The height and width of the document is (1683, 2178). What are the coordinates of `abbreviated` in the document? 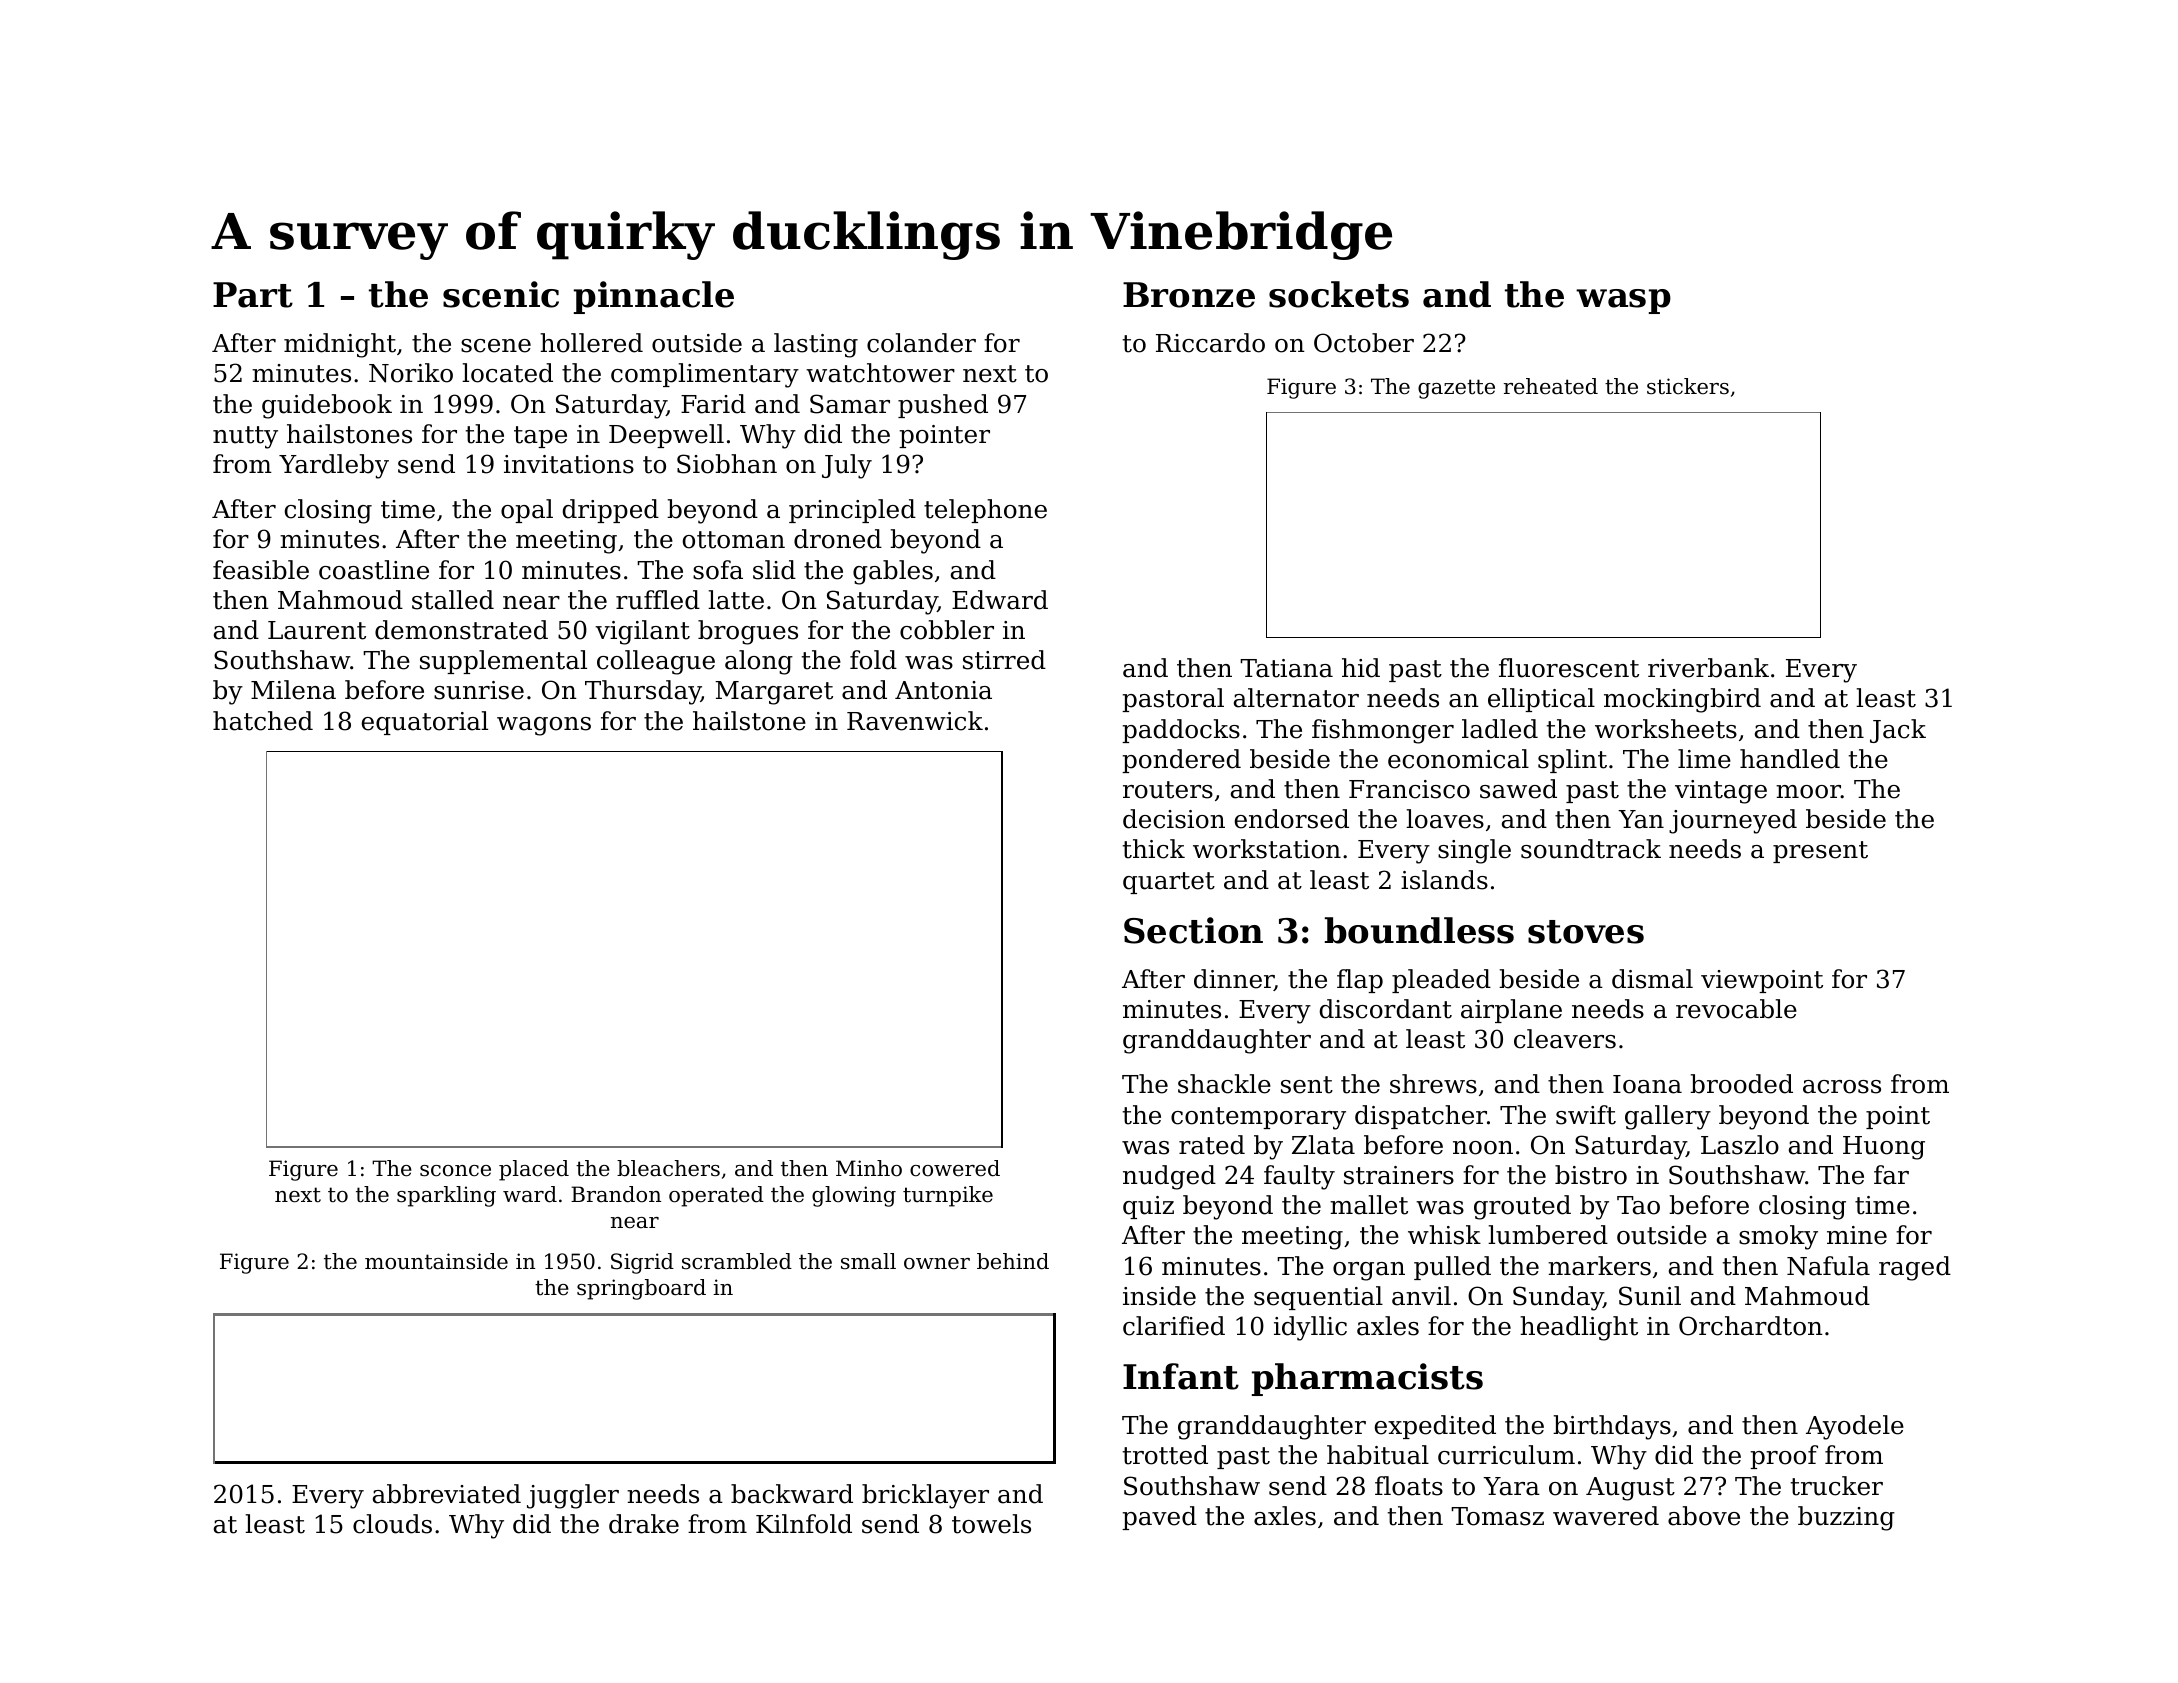 It's located at (447, 1494).
